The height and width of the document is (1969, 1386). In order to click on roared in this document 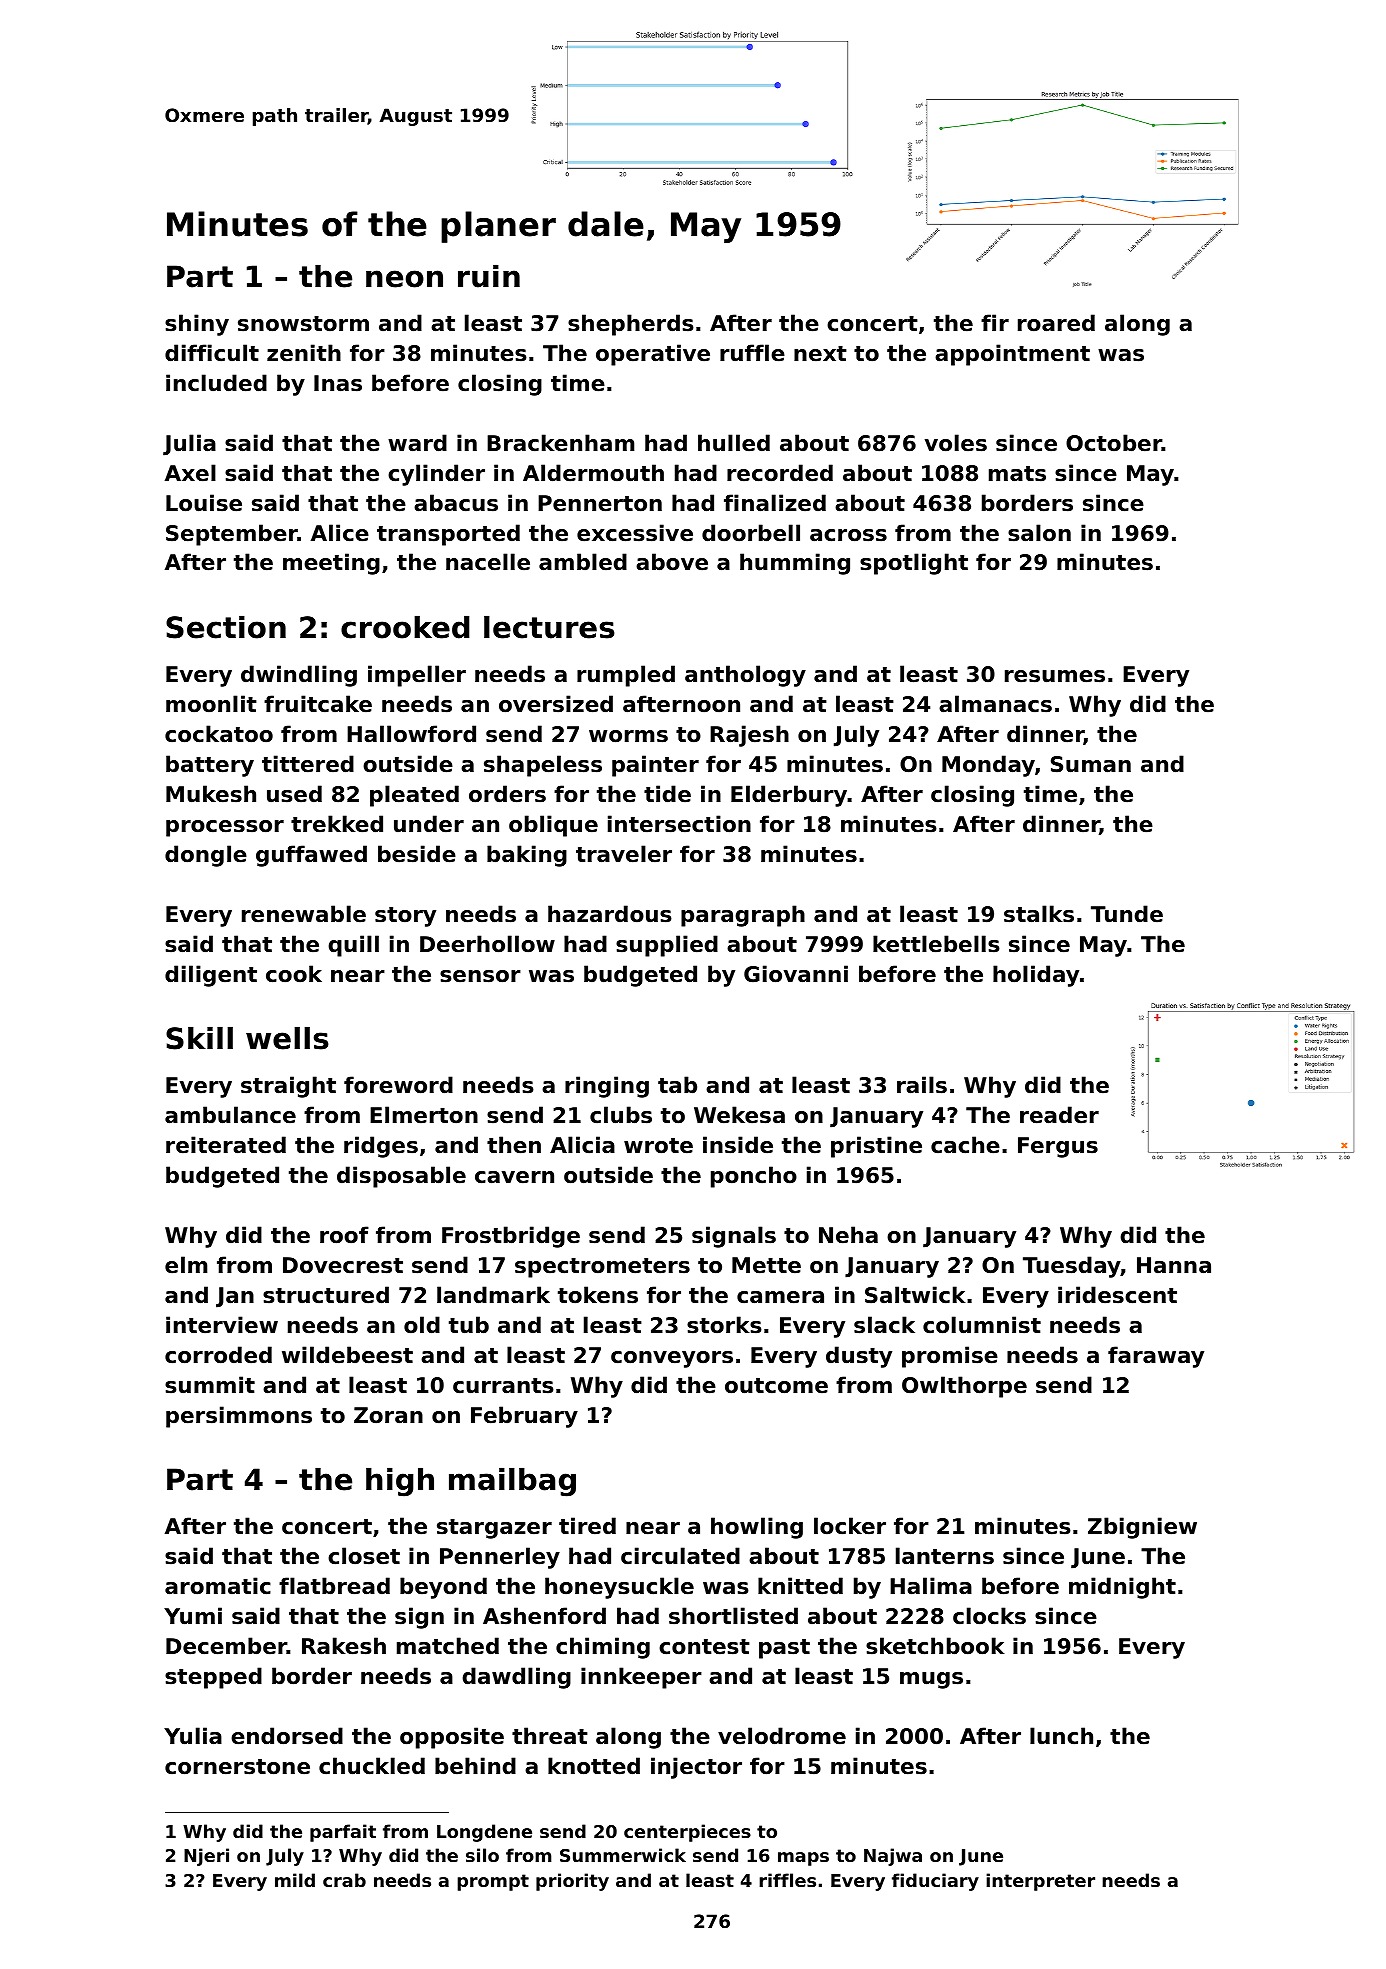, I will do `click(1056, 323)`.
